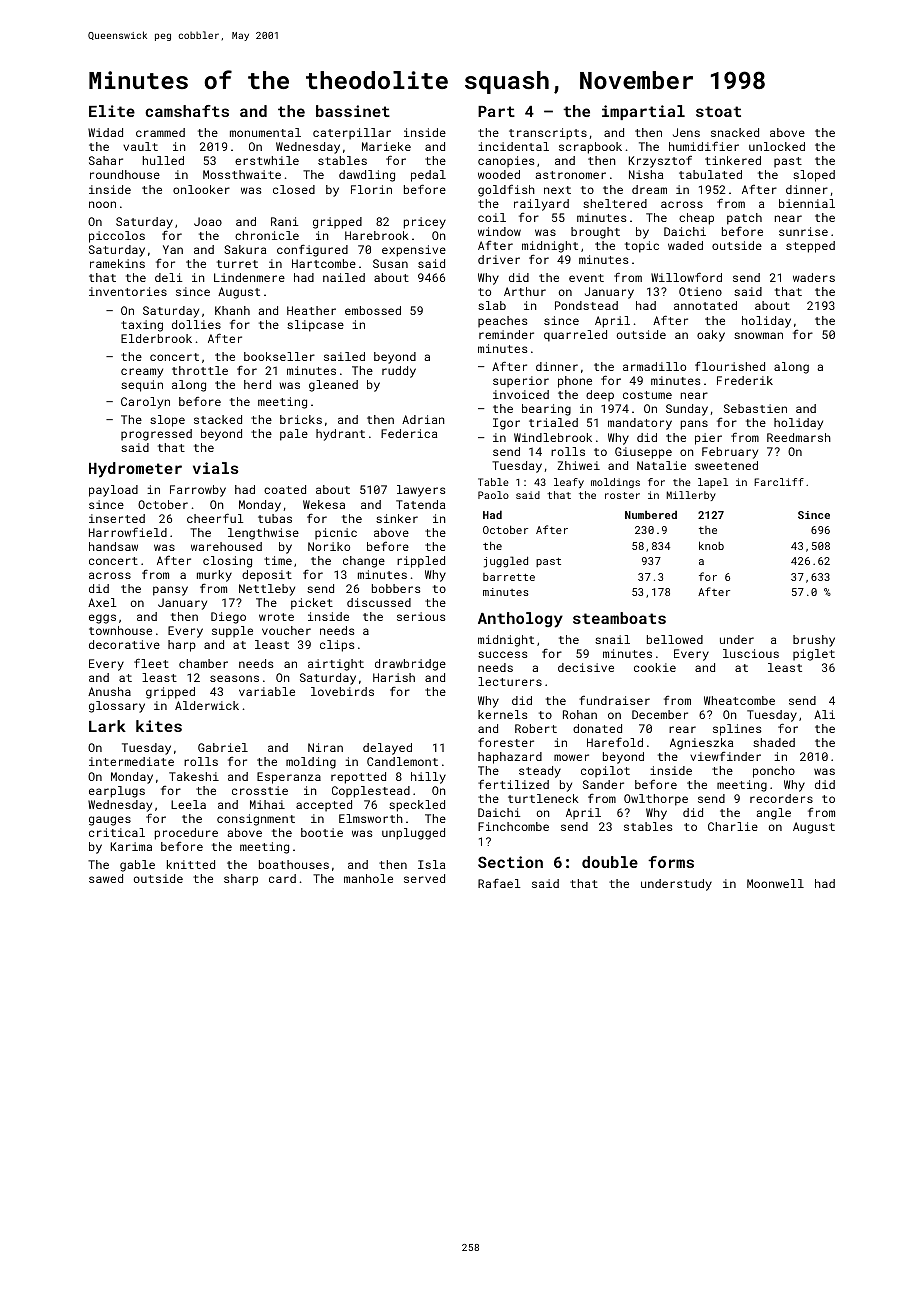  I want to click on piglet, so click(814, 655).
